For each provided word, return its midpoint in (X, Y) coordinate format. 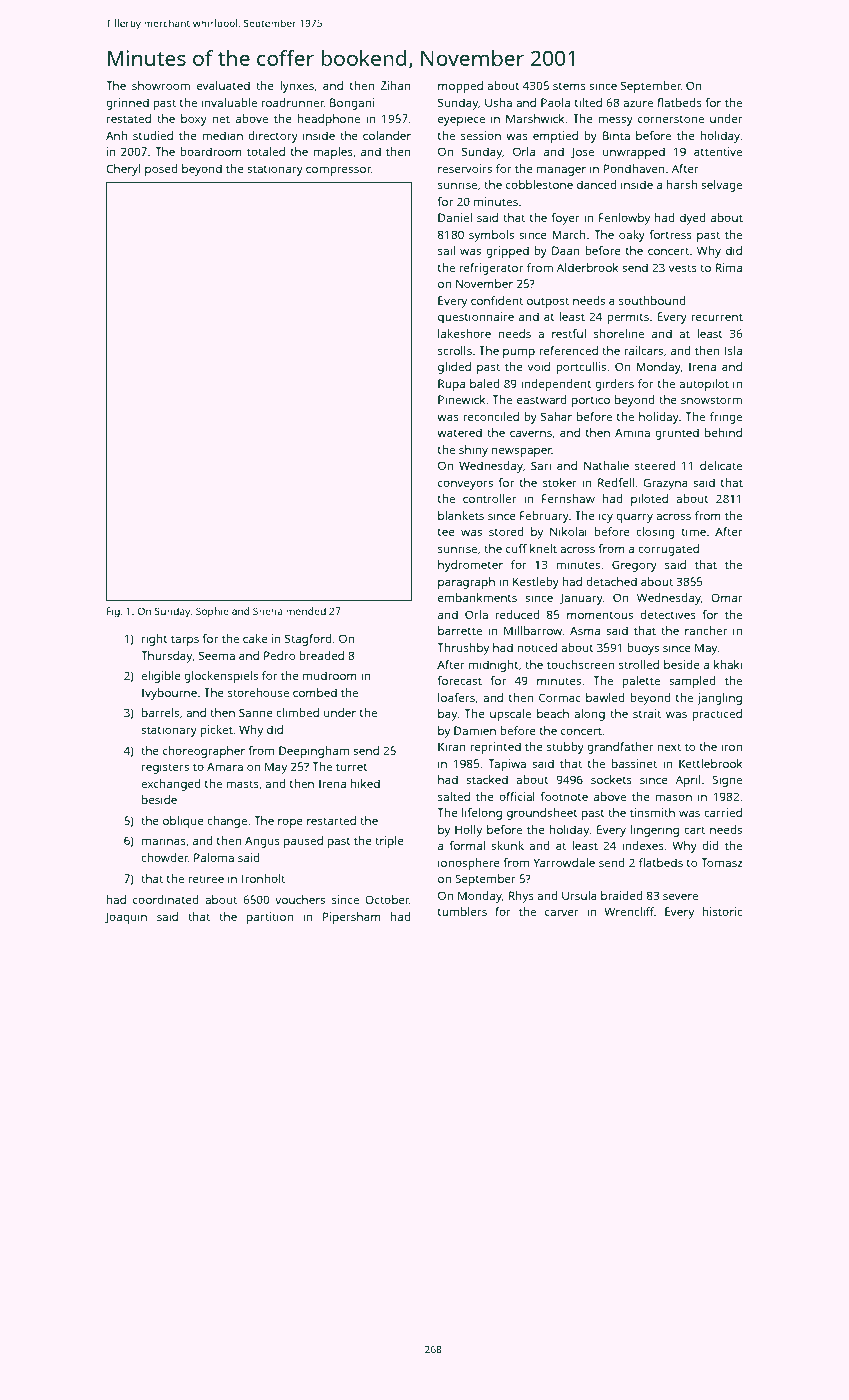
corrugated (668, 550)
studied (153, 135)
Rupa (451, 385)
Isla (733, 350)
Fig (113, 612)
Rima (728, 267)
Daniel (455, 217)
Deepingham (314, 752)
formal (467, 845)
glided (454, 368)
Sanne (256, 712)
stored (506, 531)
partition (270, 918)
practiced (717, 715)
